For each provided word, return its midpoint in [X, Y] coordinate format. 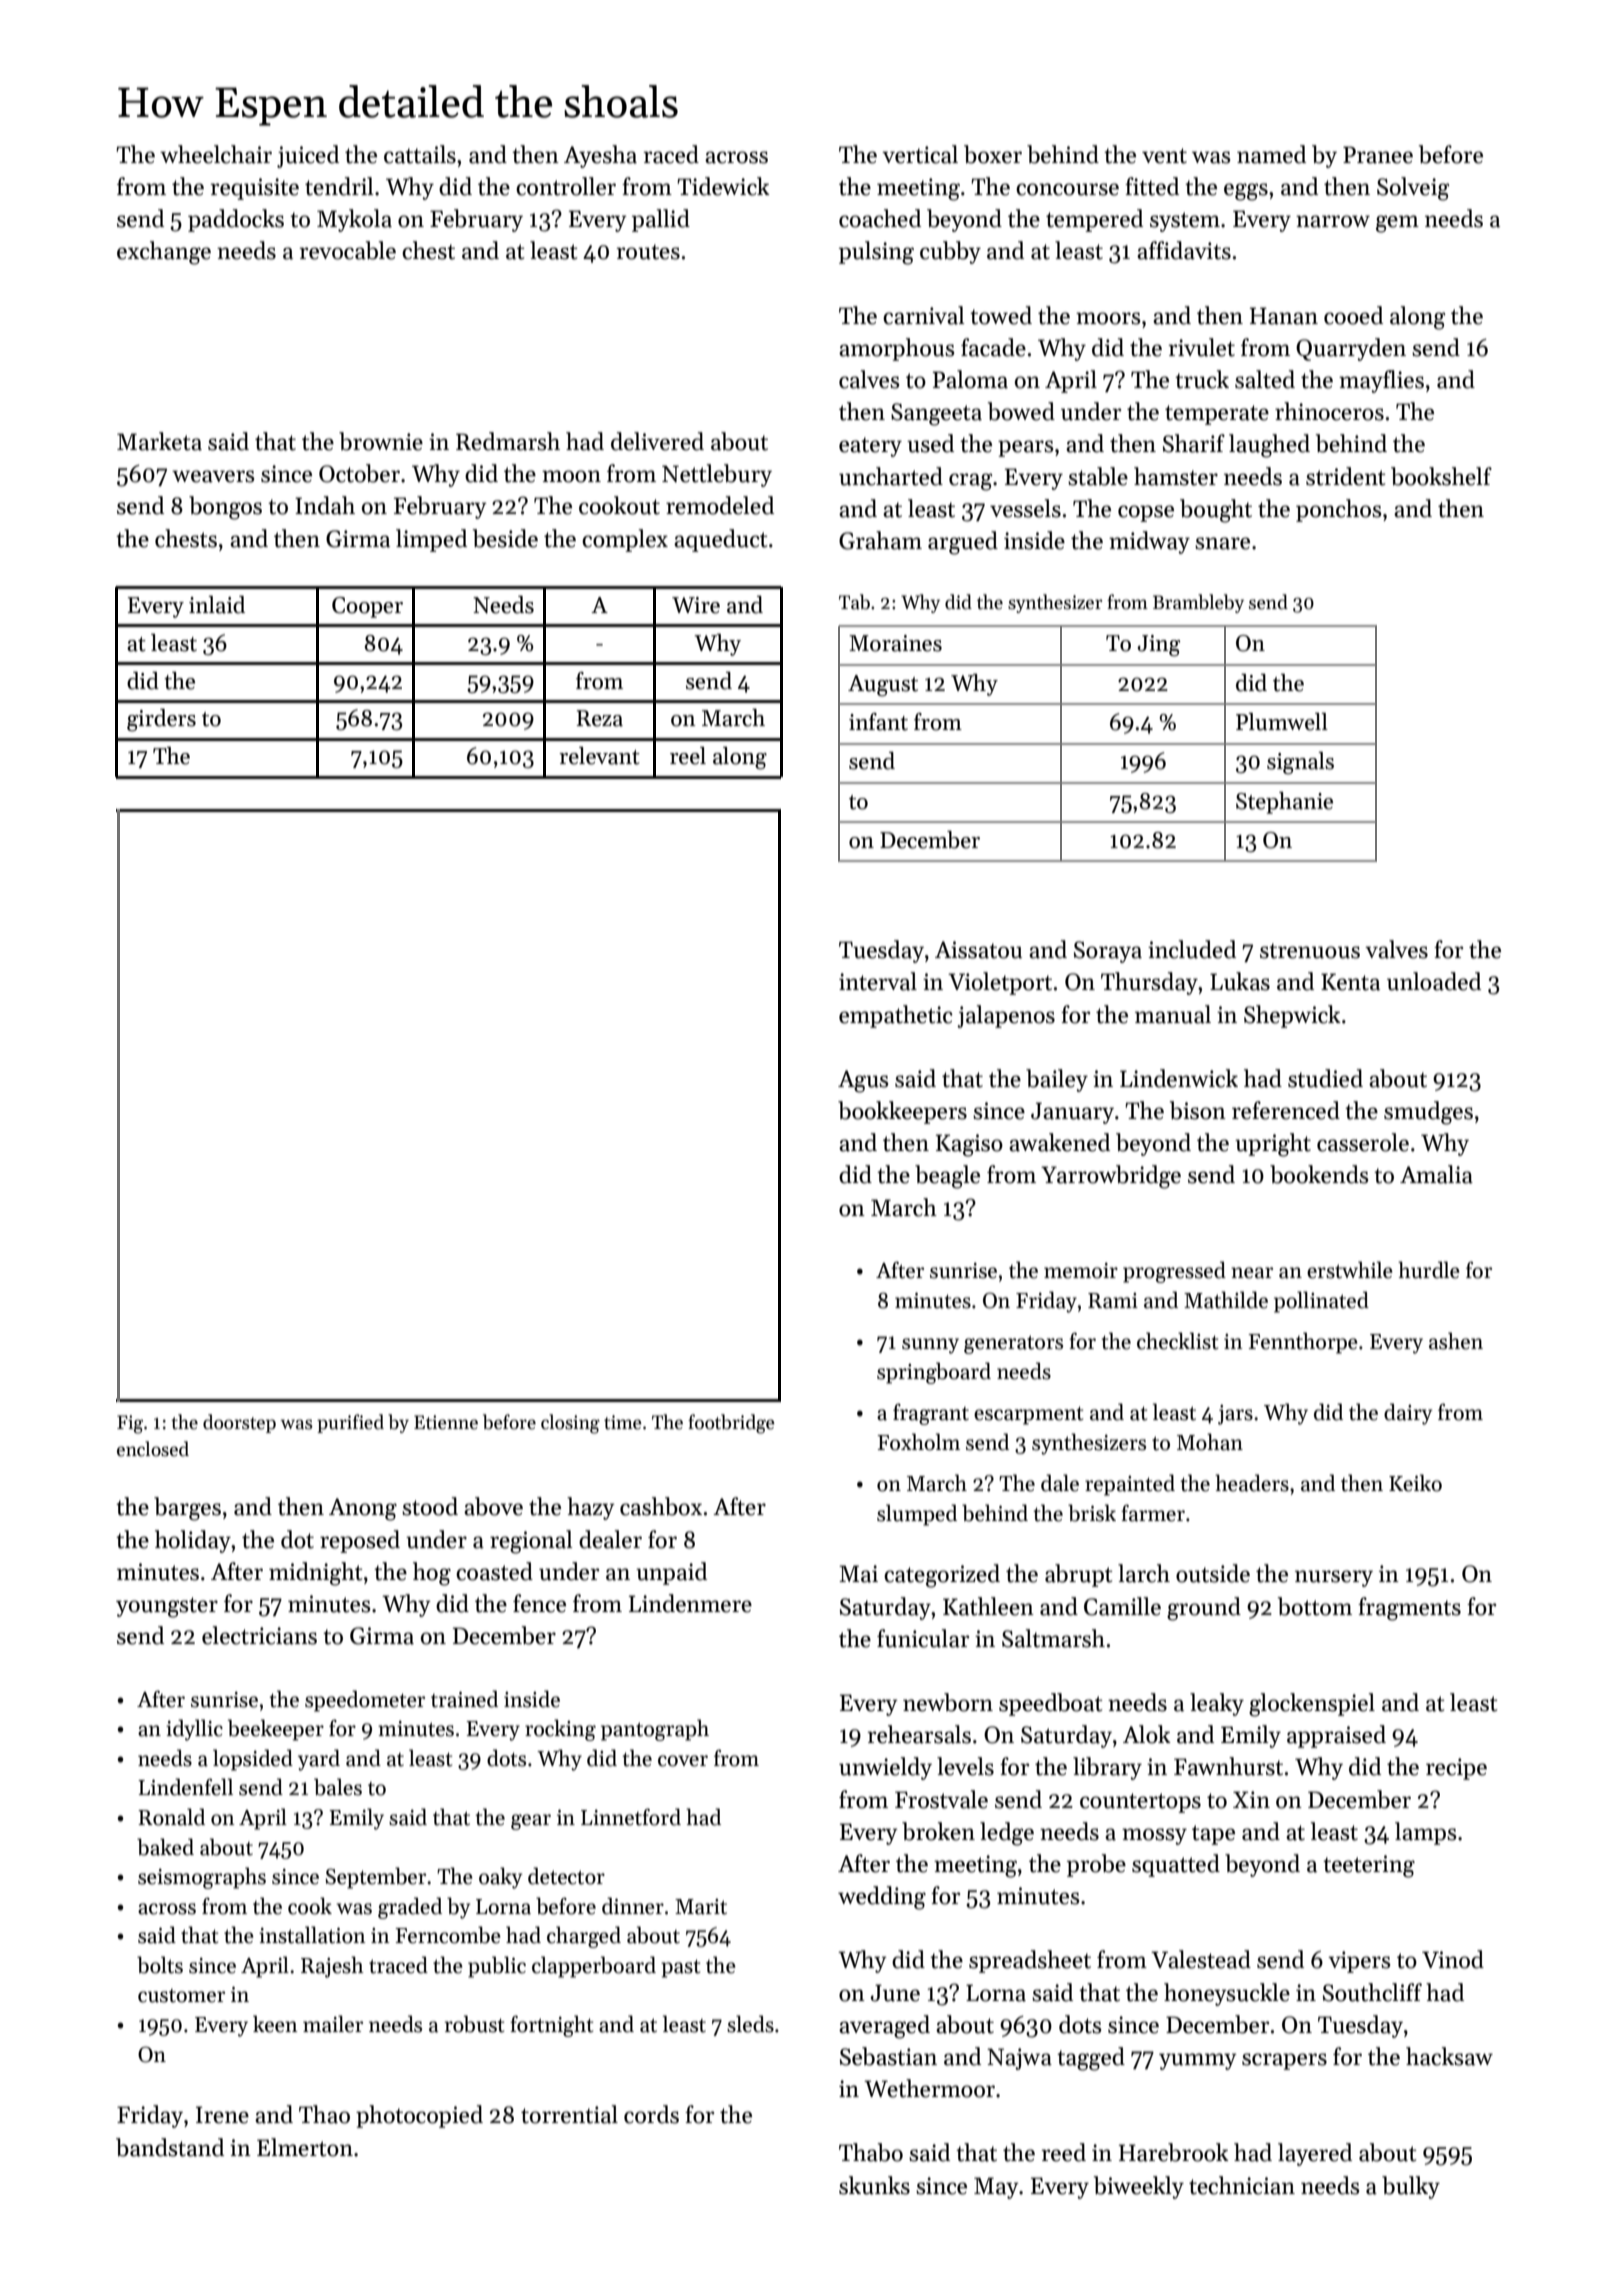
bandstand [170, 2147]
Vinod [1453, 1959]
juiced [308, 156]
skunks [874, 2185]
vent [1164, 156]
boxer [993, 154]
